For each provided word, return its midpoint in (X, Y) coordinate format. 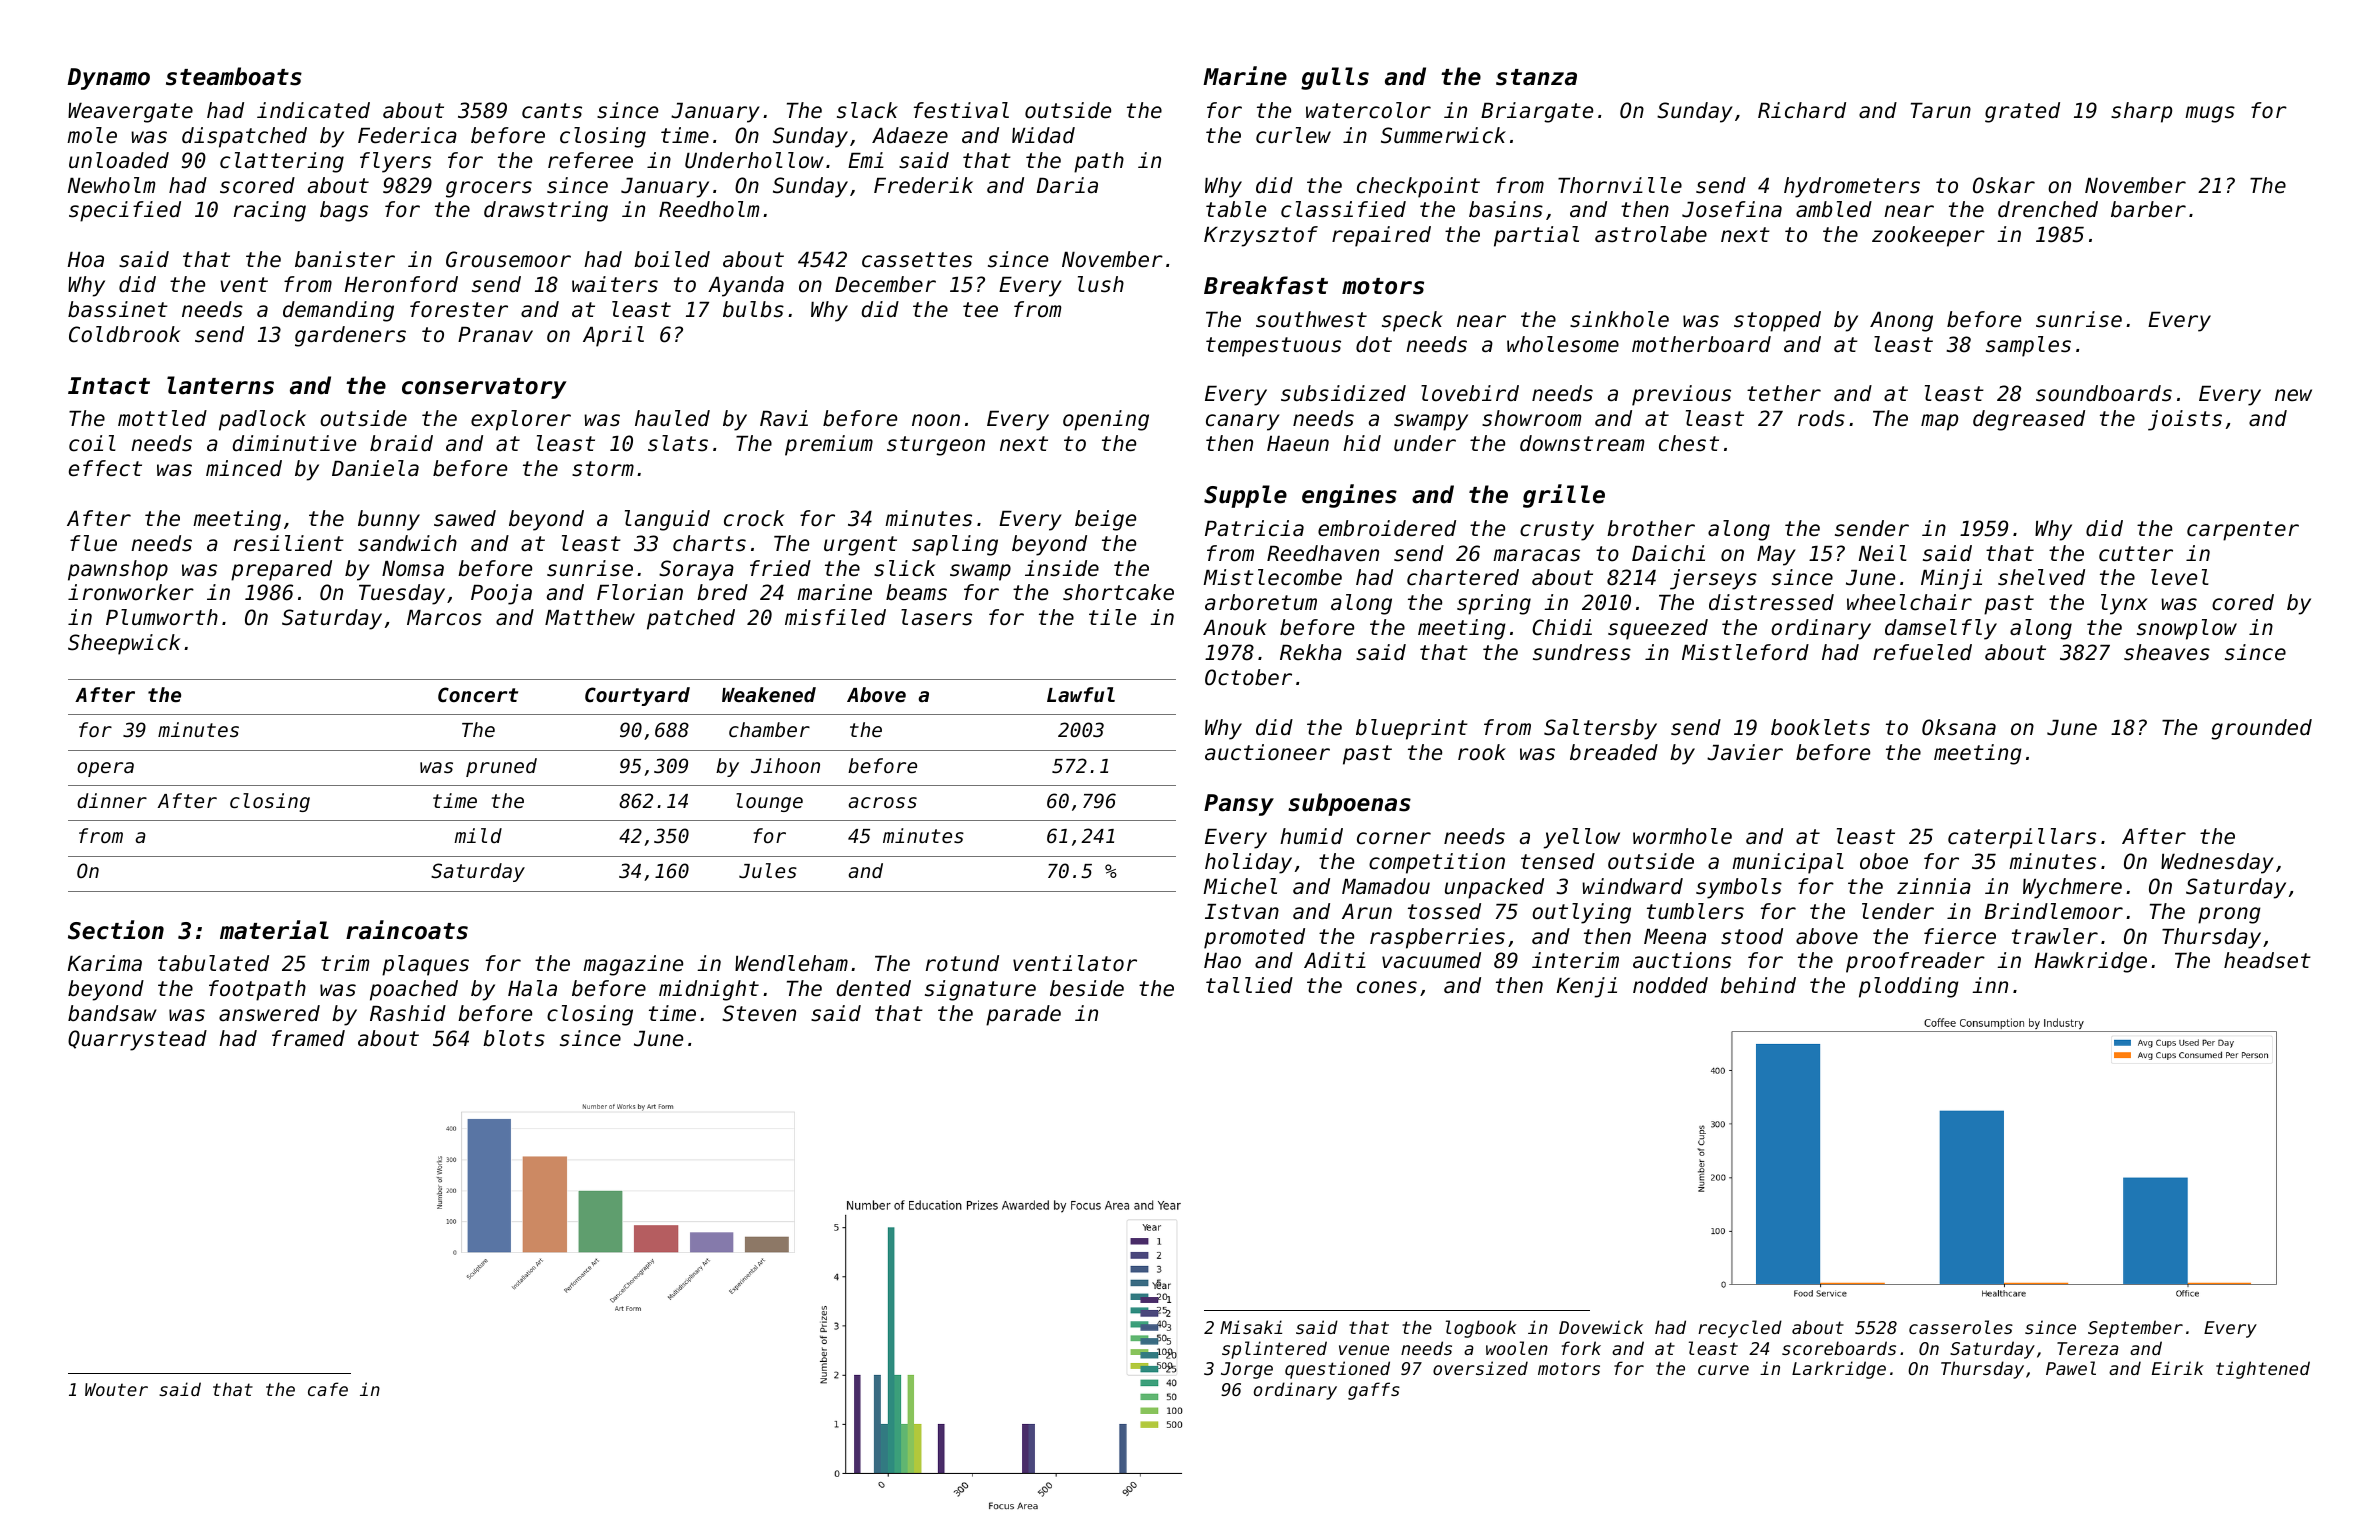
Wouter (116, 1389)
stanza (1536, 77)
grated (2022, 112)
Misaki (1251, 1327)
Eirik (2178, 1368)
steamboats (234, 76)
